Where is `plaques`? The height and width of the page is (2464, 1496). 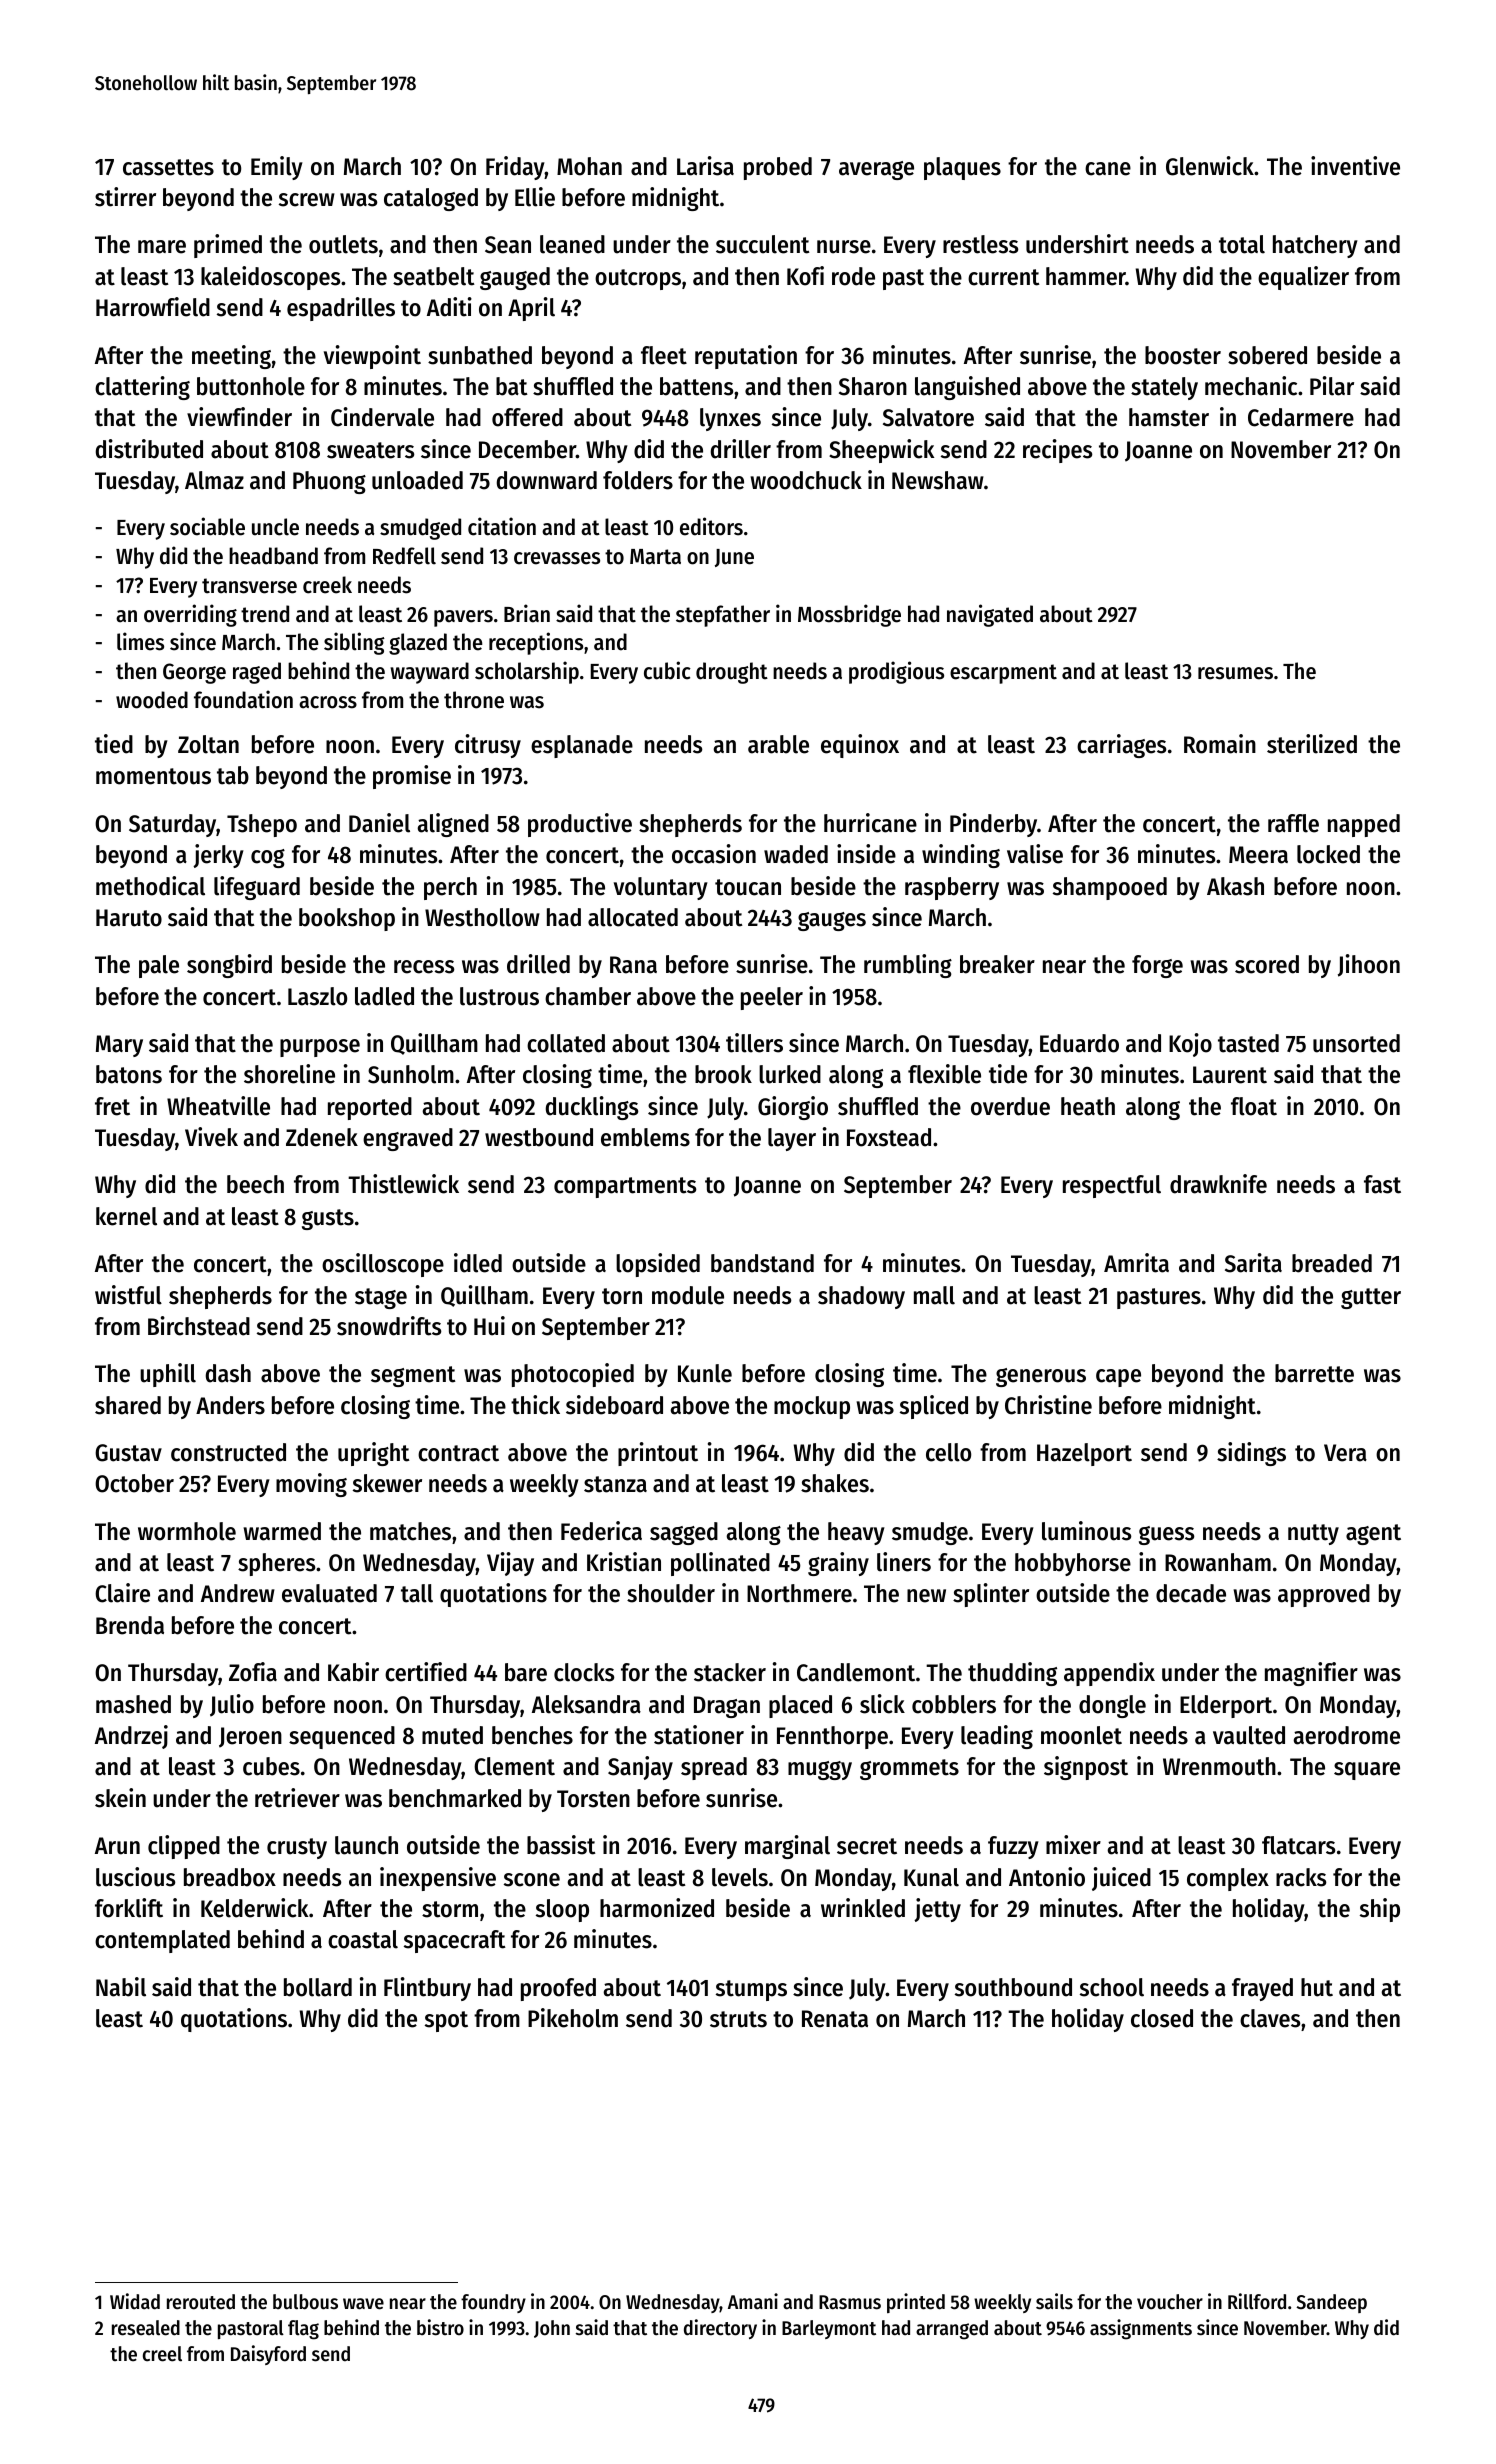 plaques is located at coordinates (962, 168).
